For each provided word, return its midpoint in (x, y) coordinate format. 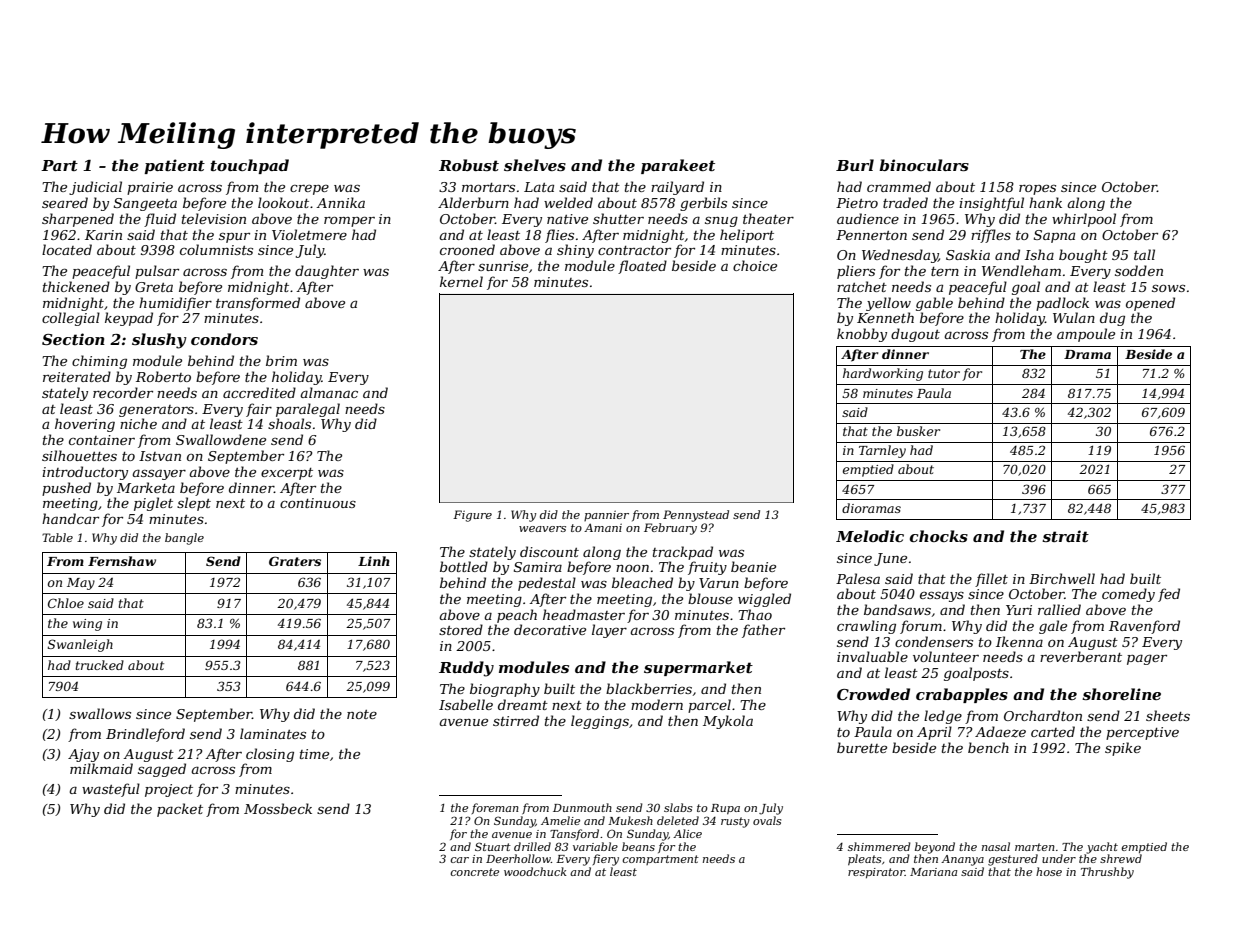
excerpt (287, 474)
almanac (329, 392)
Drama (1087, 354)
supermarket (698, 668)
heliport (747, 236)
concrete (474, 872)
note (362, 714)
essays (942, 596)
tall (1144, 254)
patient (174, 166)
